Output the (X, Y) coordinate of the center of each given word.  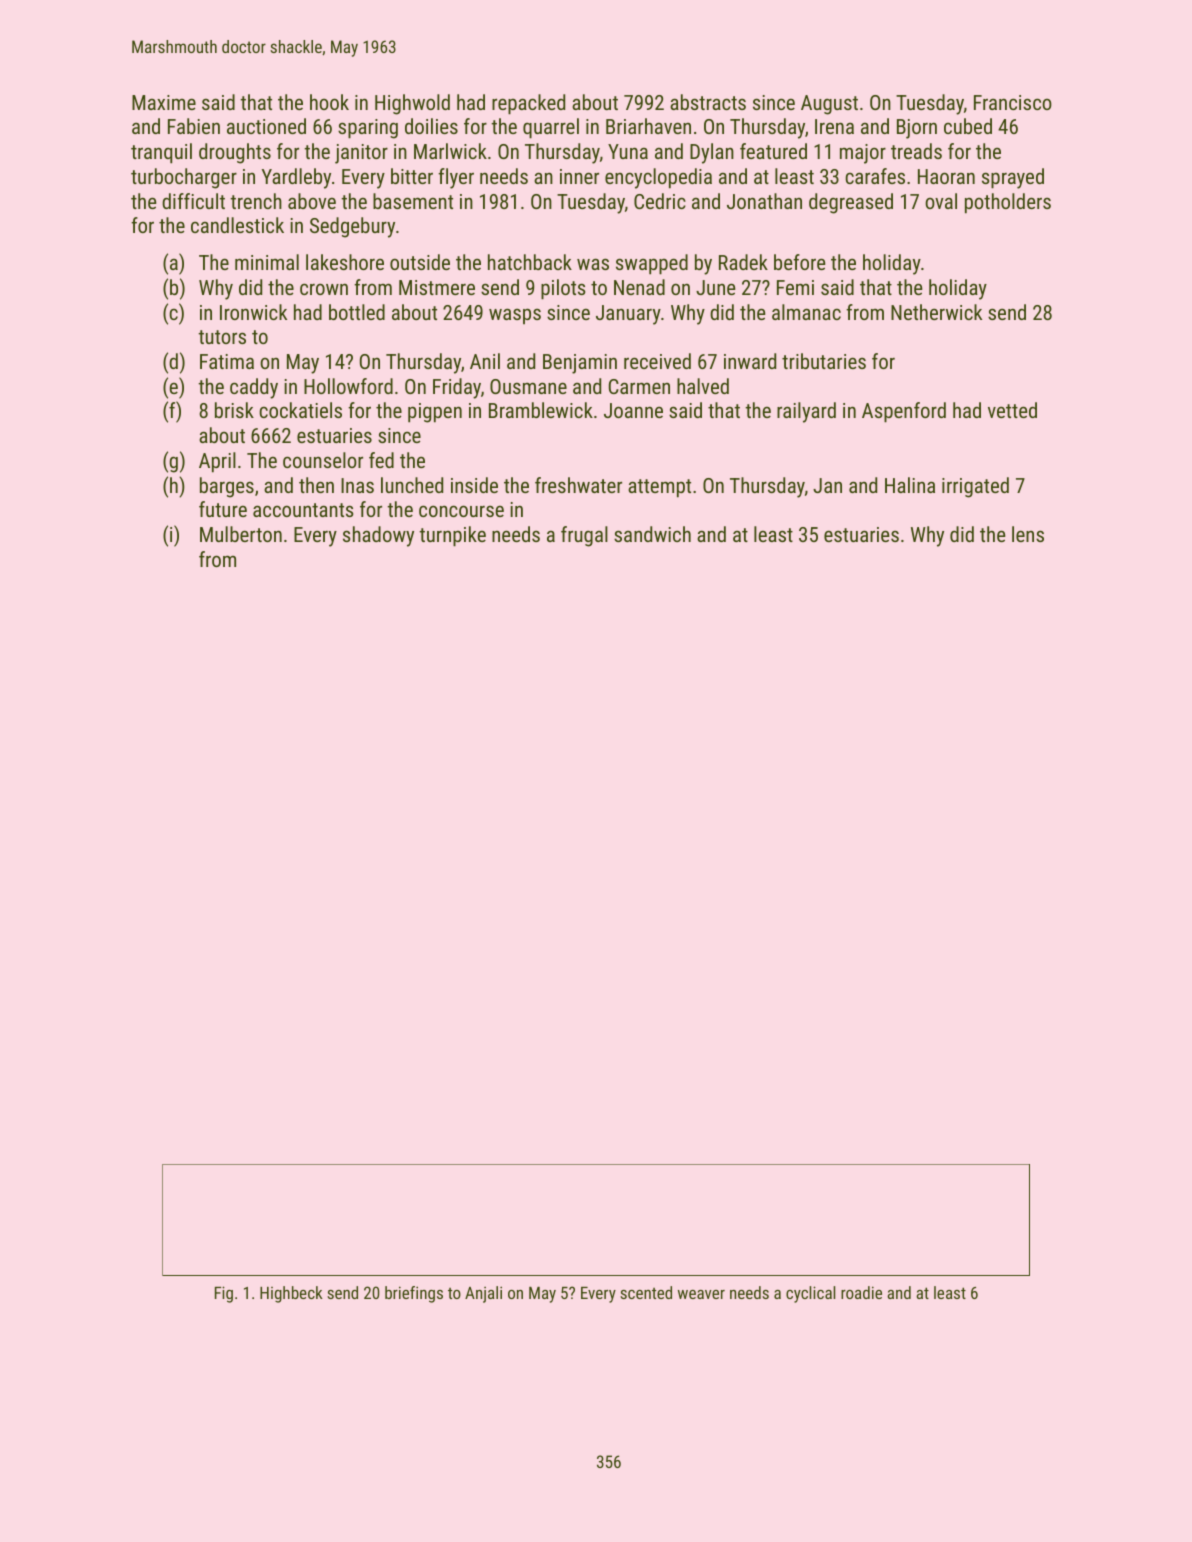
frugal (584, 536)
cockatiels (300, 410)
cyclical (810, 1294)
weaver (701, 1294)
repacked (528, 104)
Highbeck (291, 1294)
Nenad (639, 287)
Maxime (164, 102)
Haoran (946, 176)
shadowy (378, 536)
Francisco (1013, 102)
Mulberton (241, 534)
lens (1028, 534)
